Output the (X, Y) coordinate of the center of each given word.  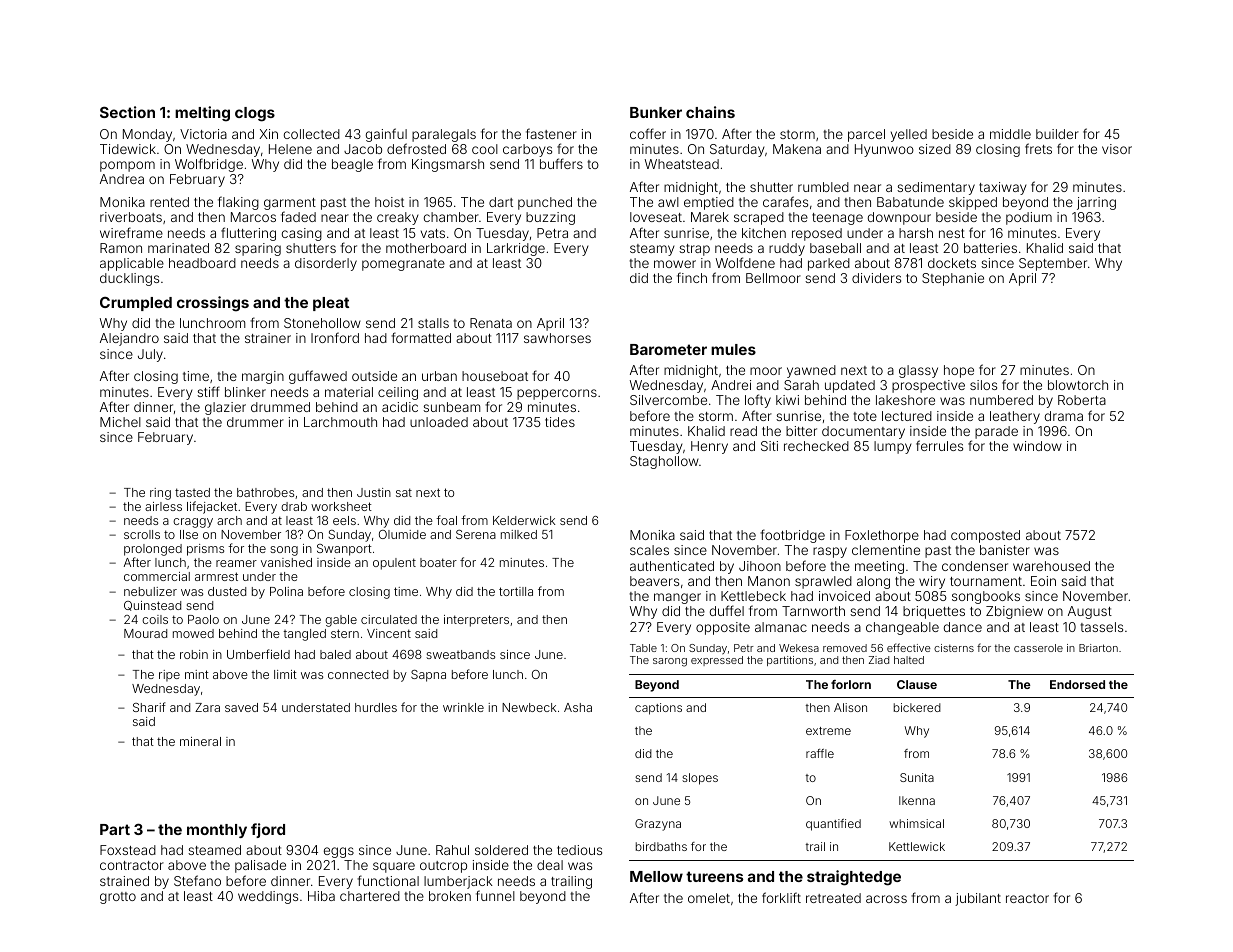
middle (1010, 134)
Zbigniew (1014, 612)
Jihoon (760, 566)
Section (127, 112)
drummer (255, 422)
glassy (918, 371)
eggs (339, 852)
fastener (551, 133)
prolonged (153, 551)
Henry (709, 447)
